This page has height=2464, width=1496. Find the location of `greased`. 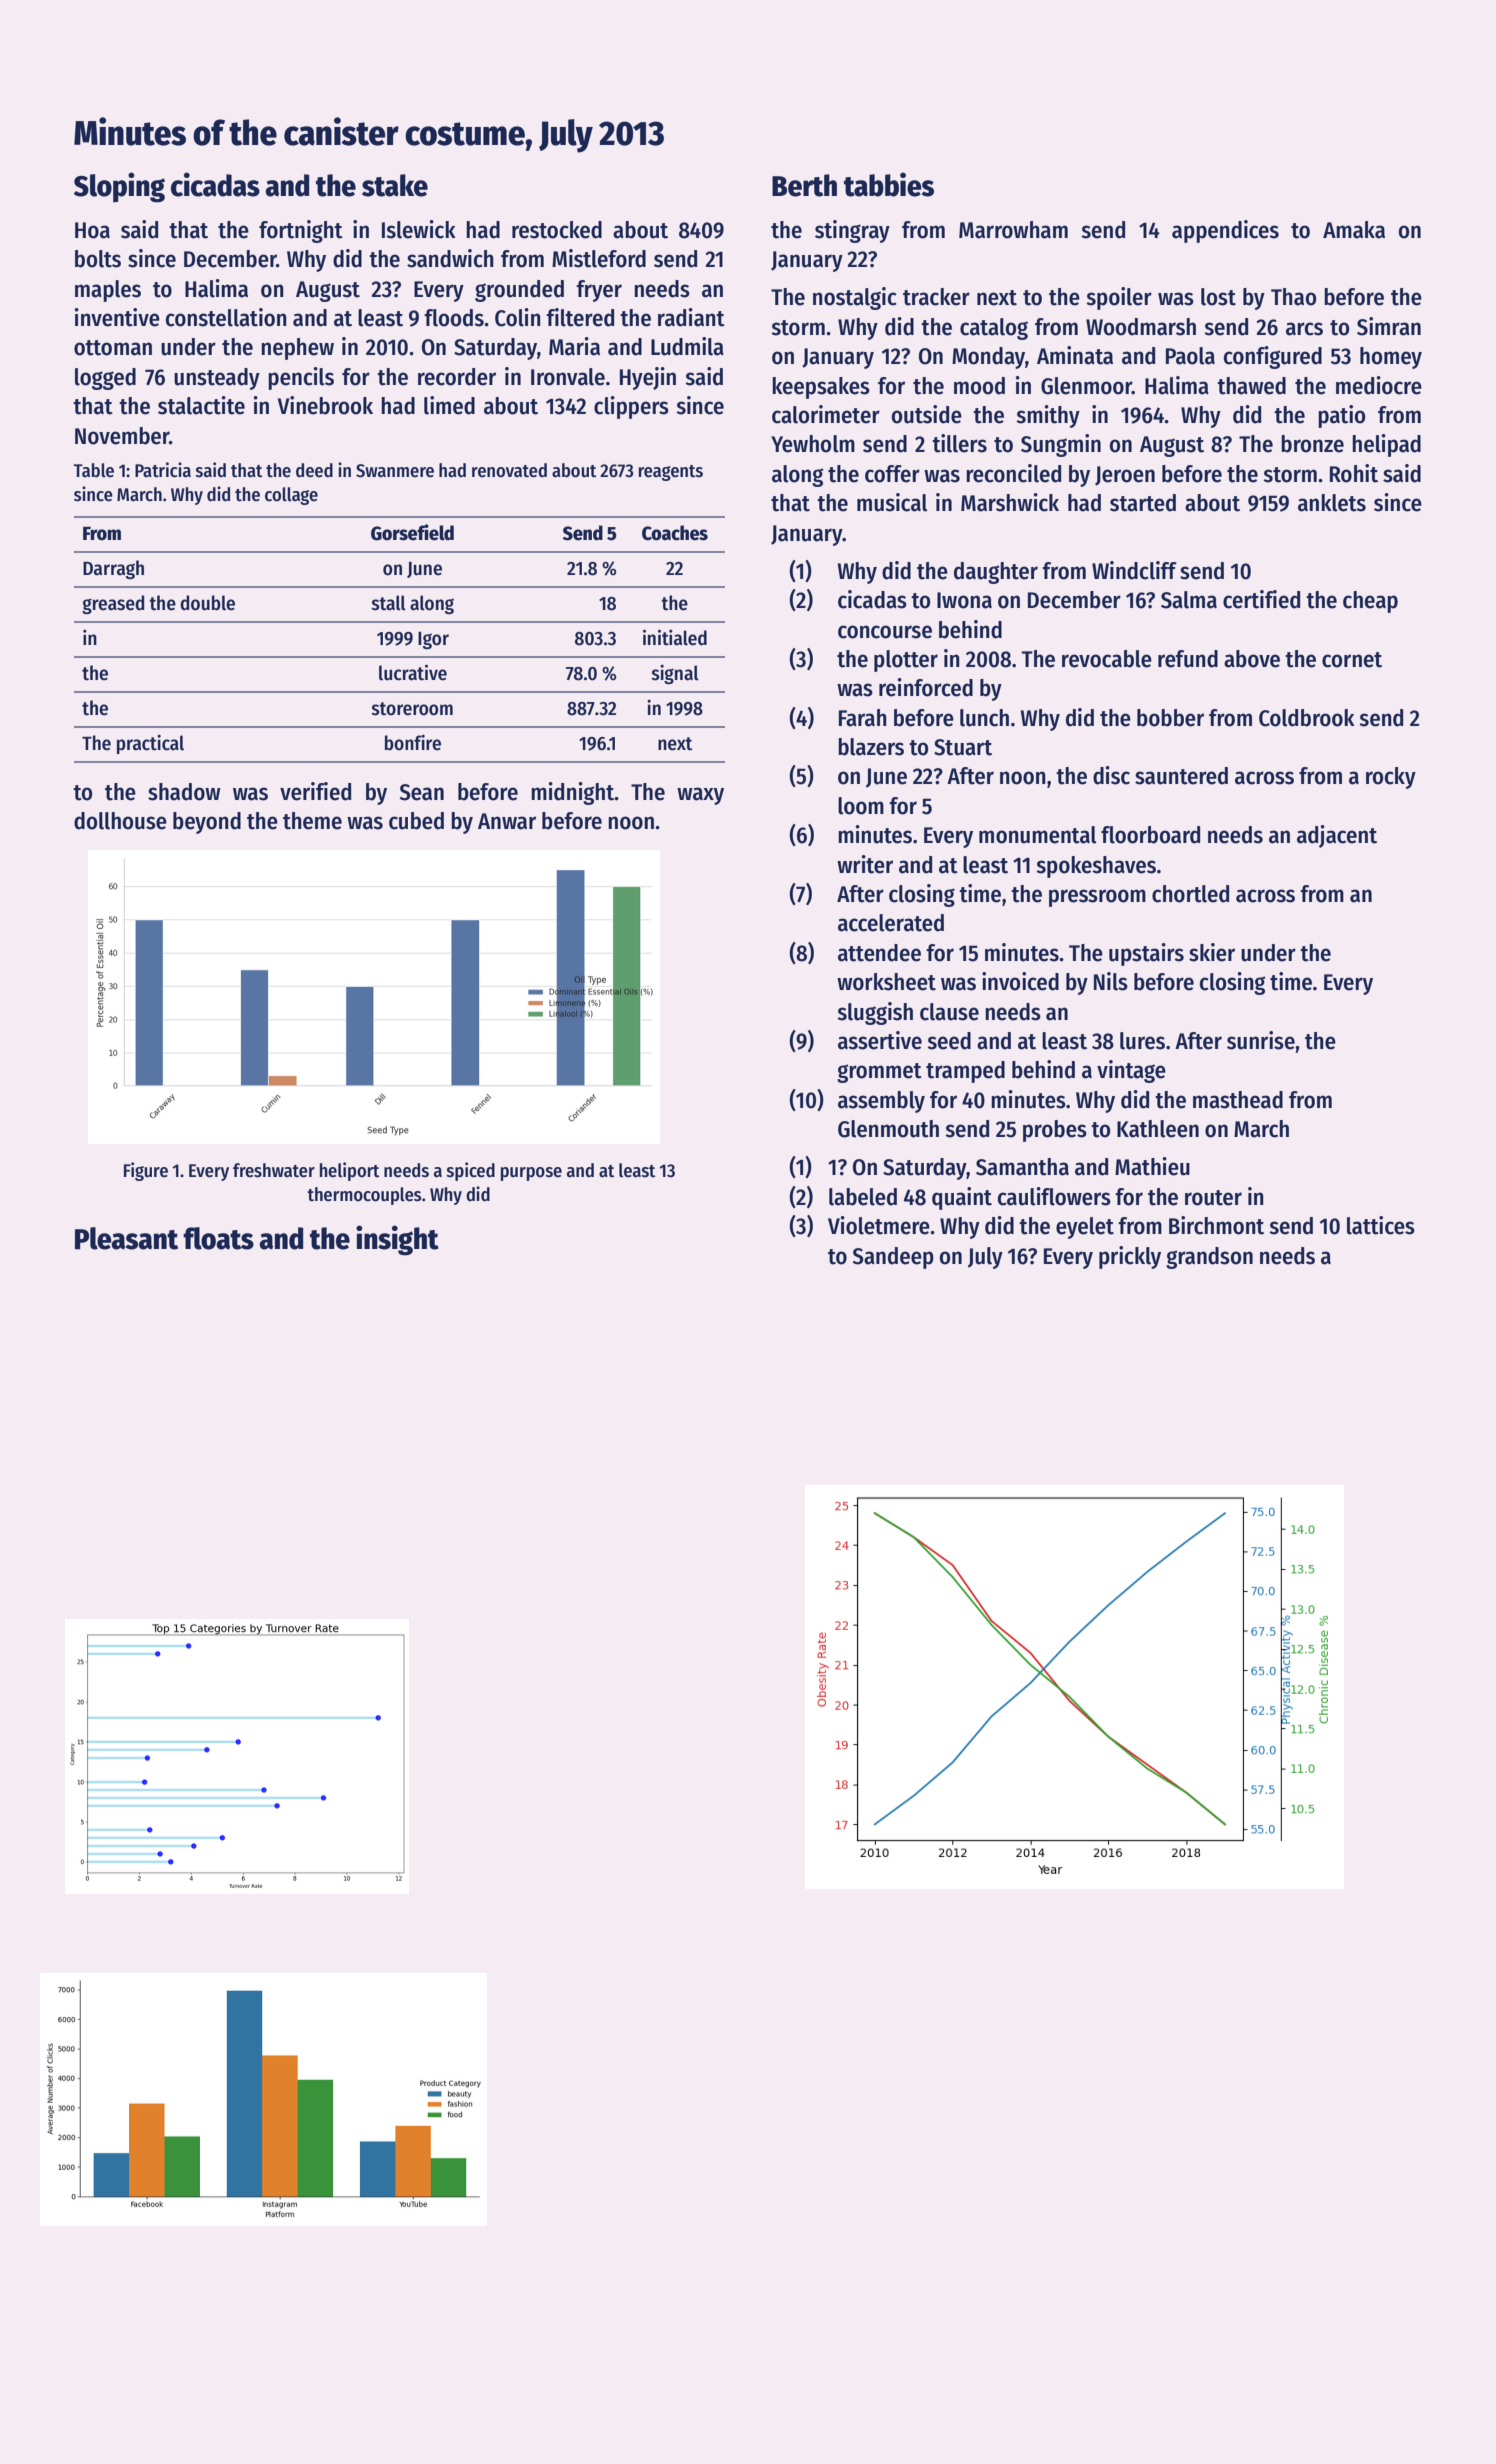

greased is located at coordinates (113, 604).
